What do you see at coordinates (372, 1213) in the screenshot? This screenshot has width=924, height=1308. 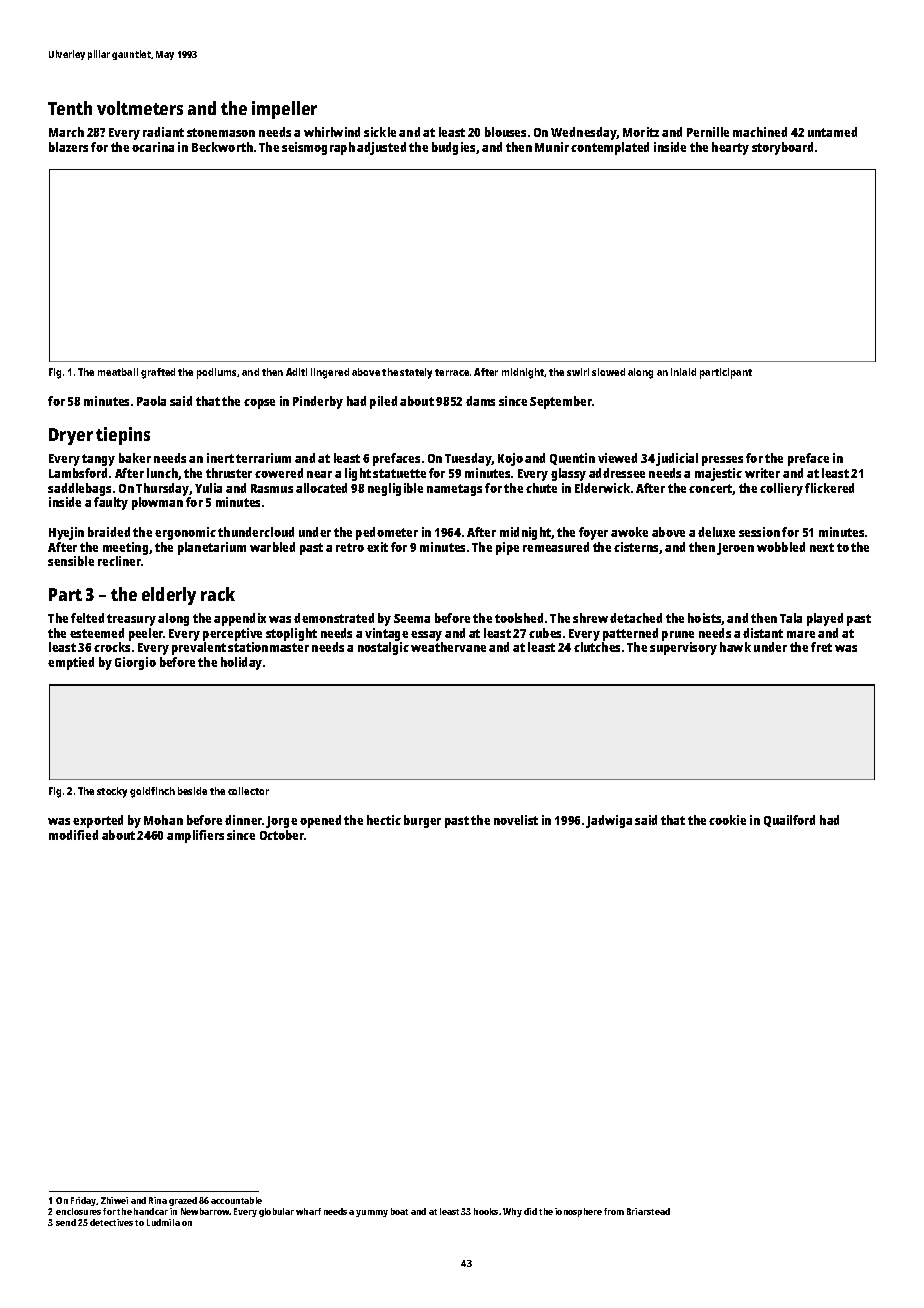 I see `yummy` at bounding box center [372, 1213].
